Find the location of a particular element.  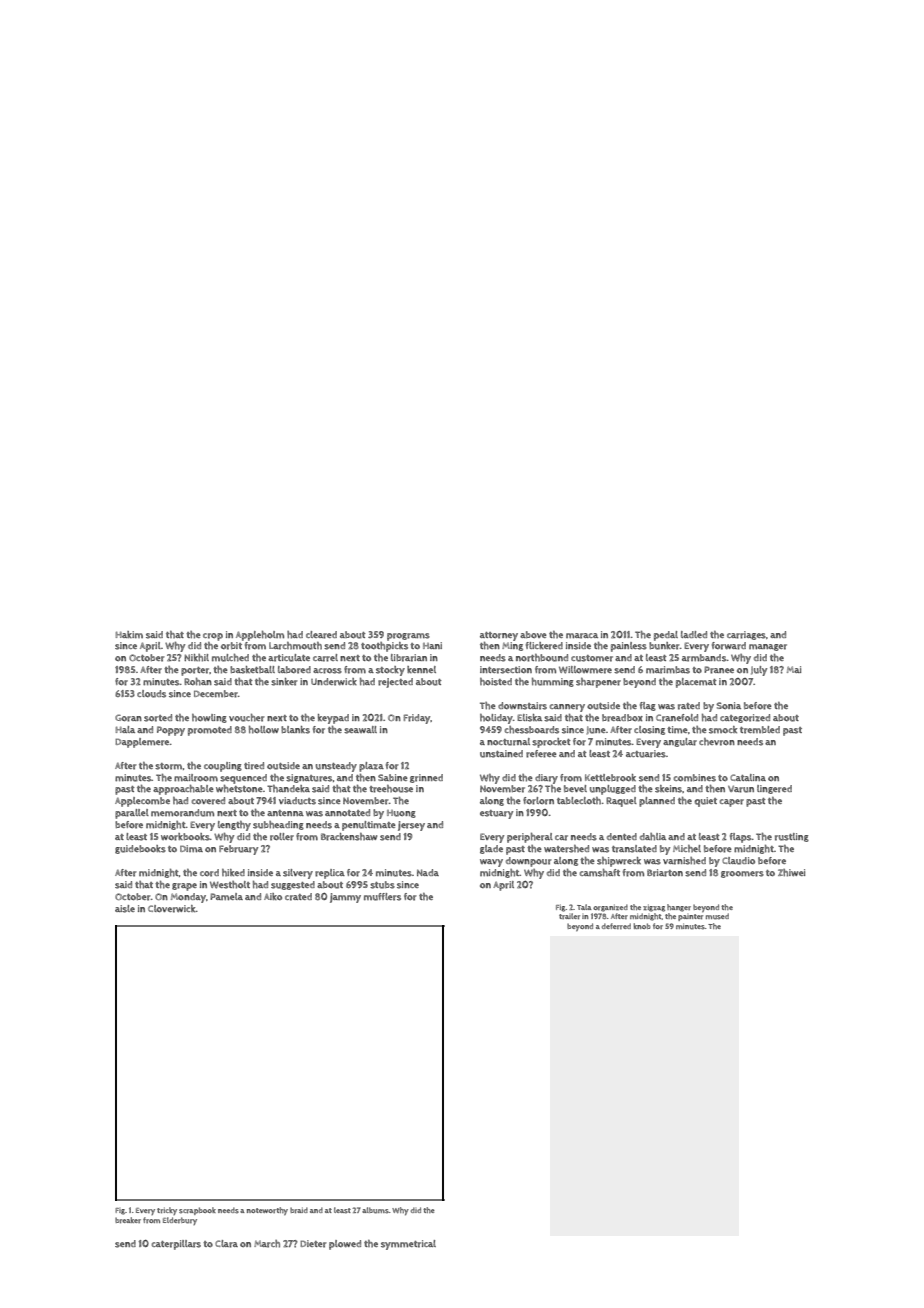

categorized is located at coordinates (745, 718).
